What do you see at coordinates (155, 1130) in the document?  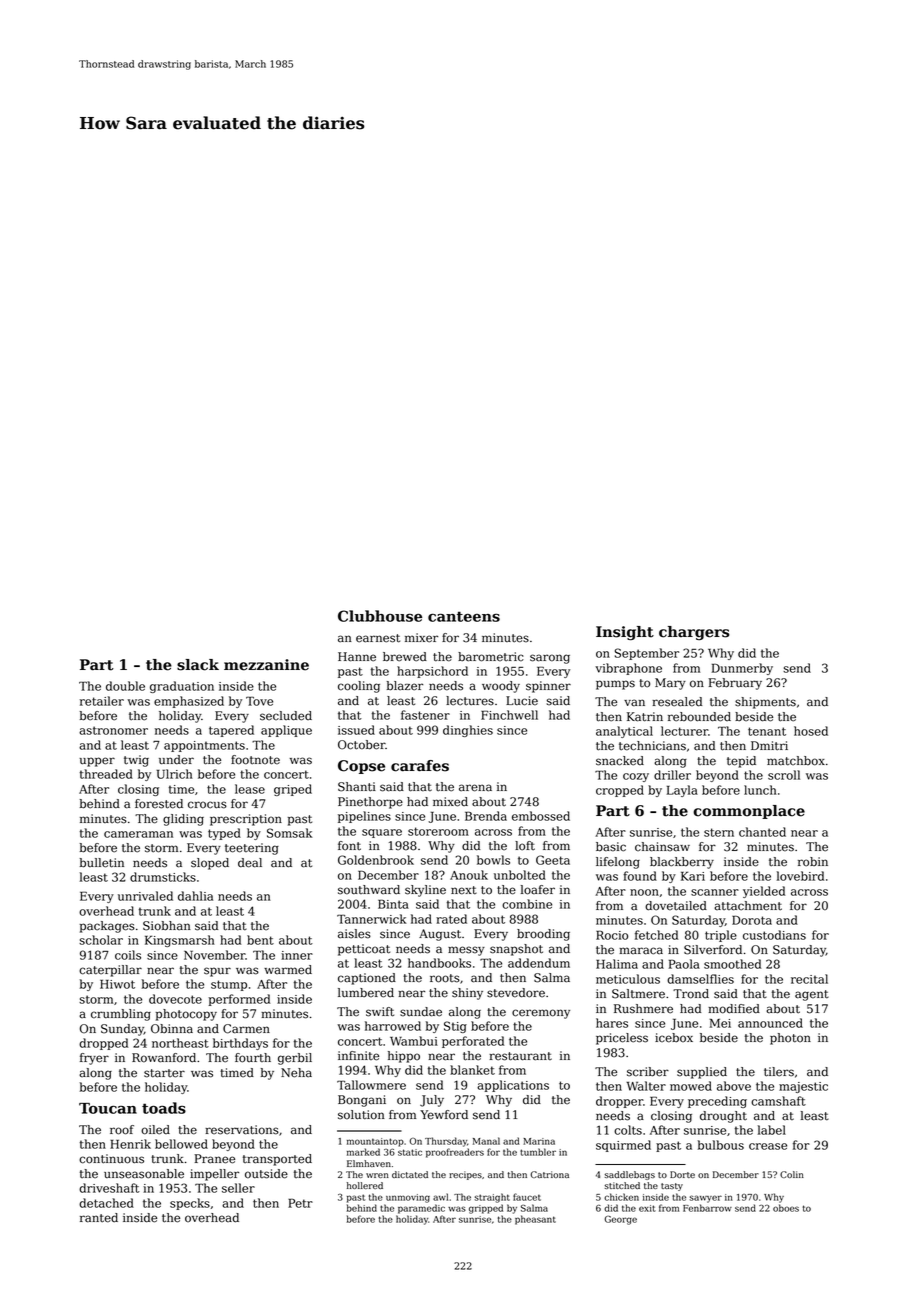 I see `oiled` at bounding box center [155, 1130].
